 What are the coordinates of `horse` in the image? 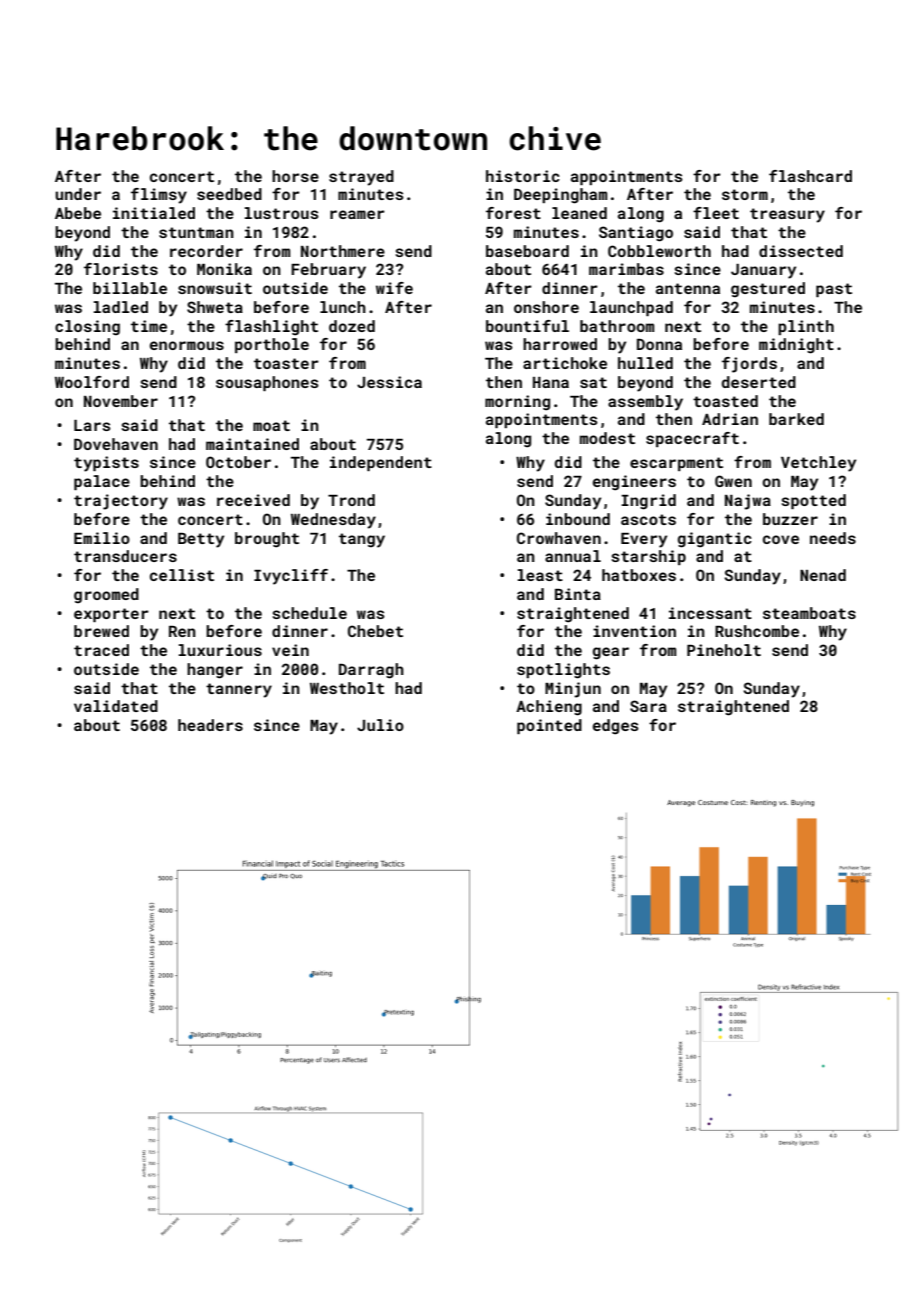 It's located at (295, 176).
